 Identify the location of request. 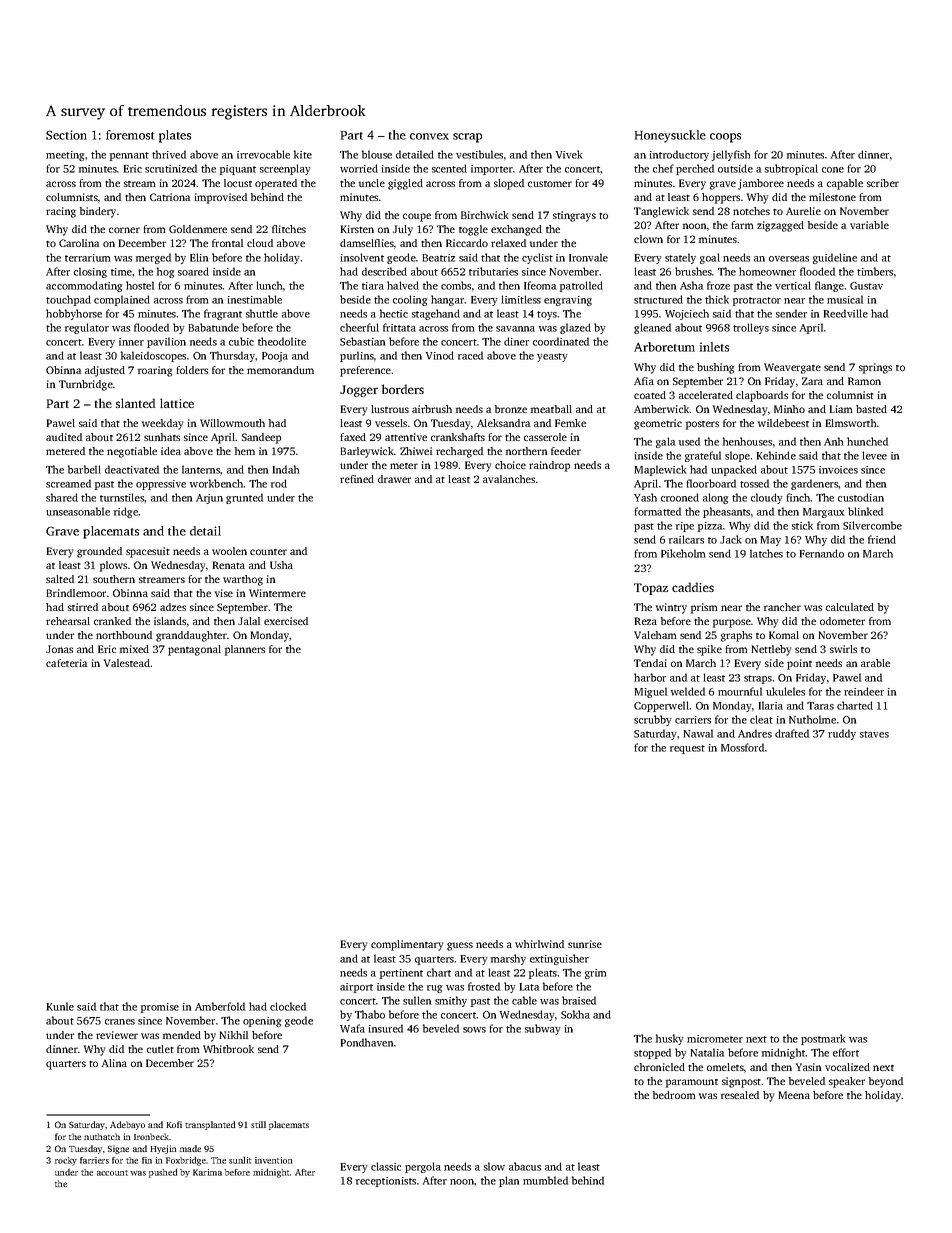
(687, 749).
